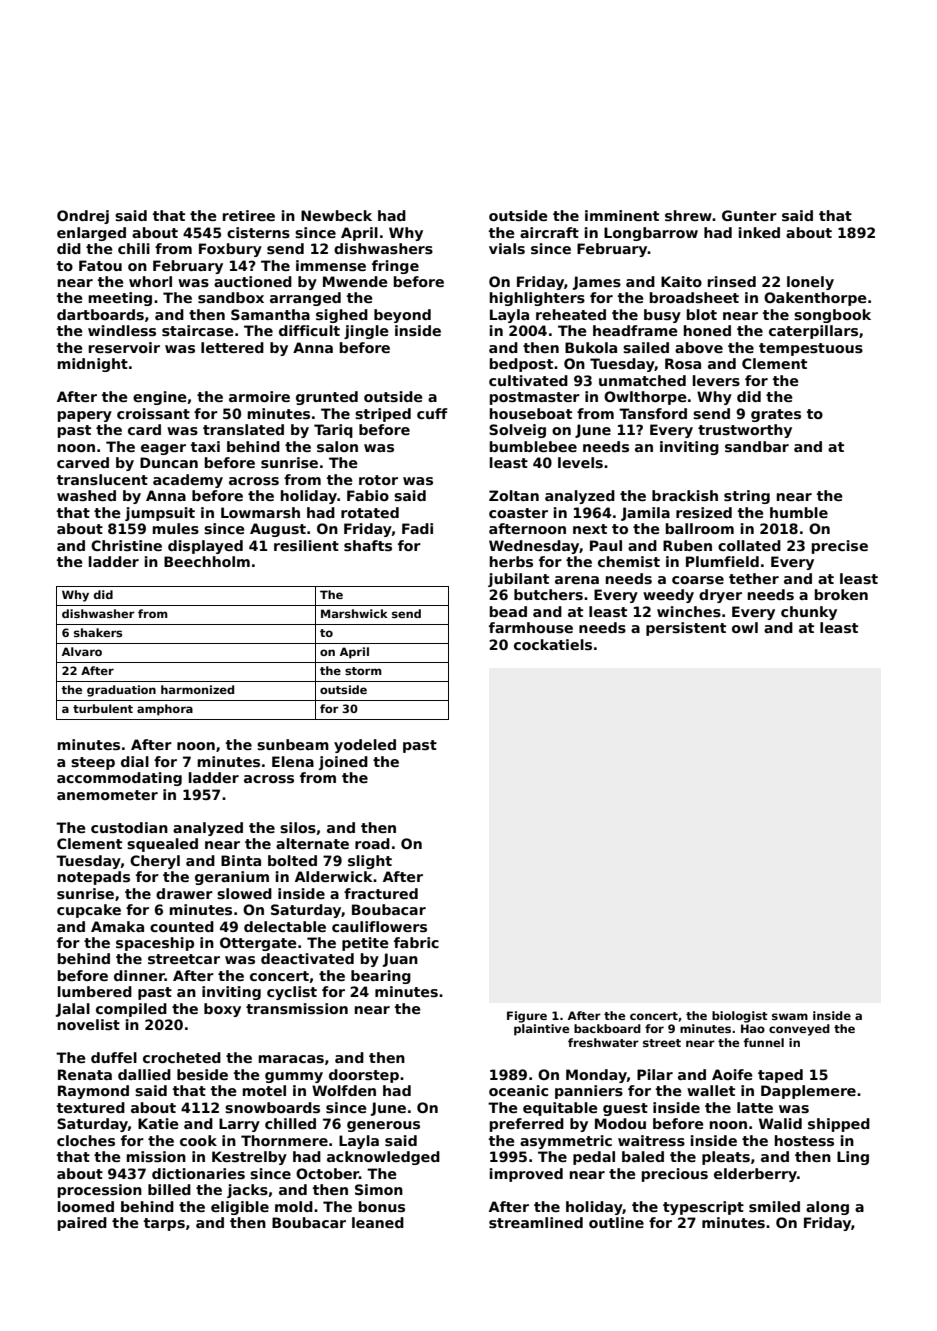 This screenshot has height=1331, width=937. Describe the element at coordinates (198, 330) in the screenshot. I see `staircase` at that location.
